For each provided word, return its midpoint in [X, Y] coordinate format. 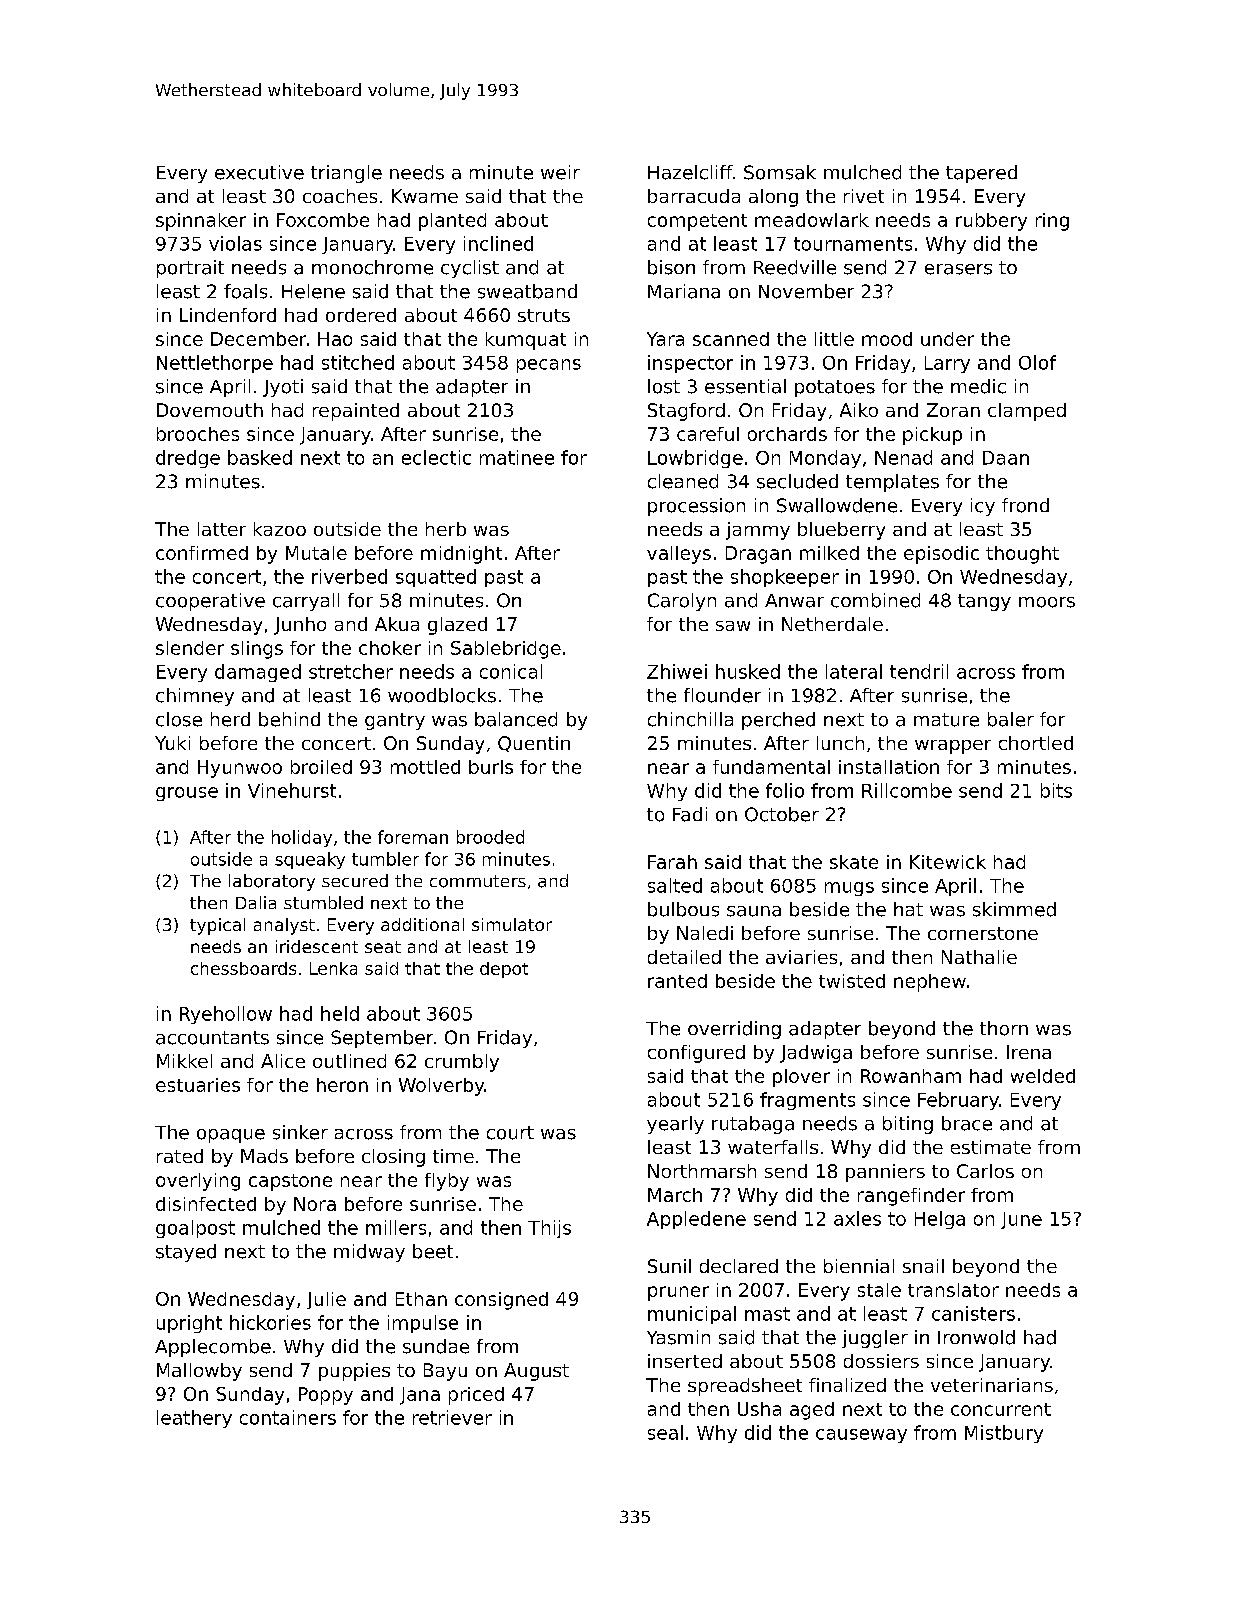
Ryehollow [226, 1015]
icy [983, 507]
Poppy [326, 1396]
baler [1011, 719]
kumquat [526, 341]
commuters [478, 881]
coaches [340, 196]
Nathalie [979, 957]
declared [739, 1266]
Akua [397, 624]
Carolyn [682, 602]
